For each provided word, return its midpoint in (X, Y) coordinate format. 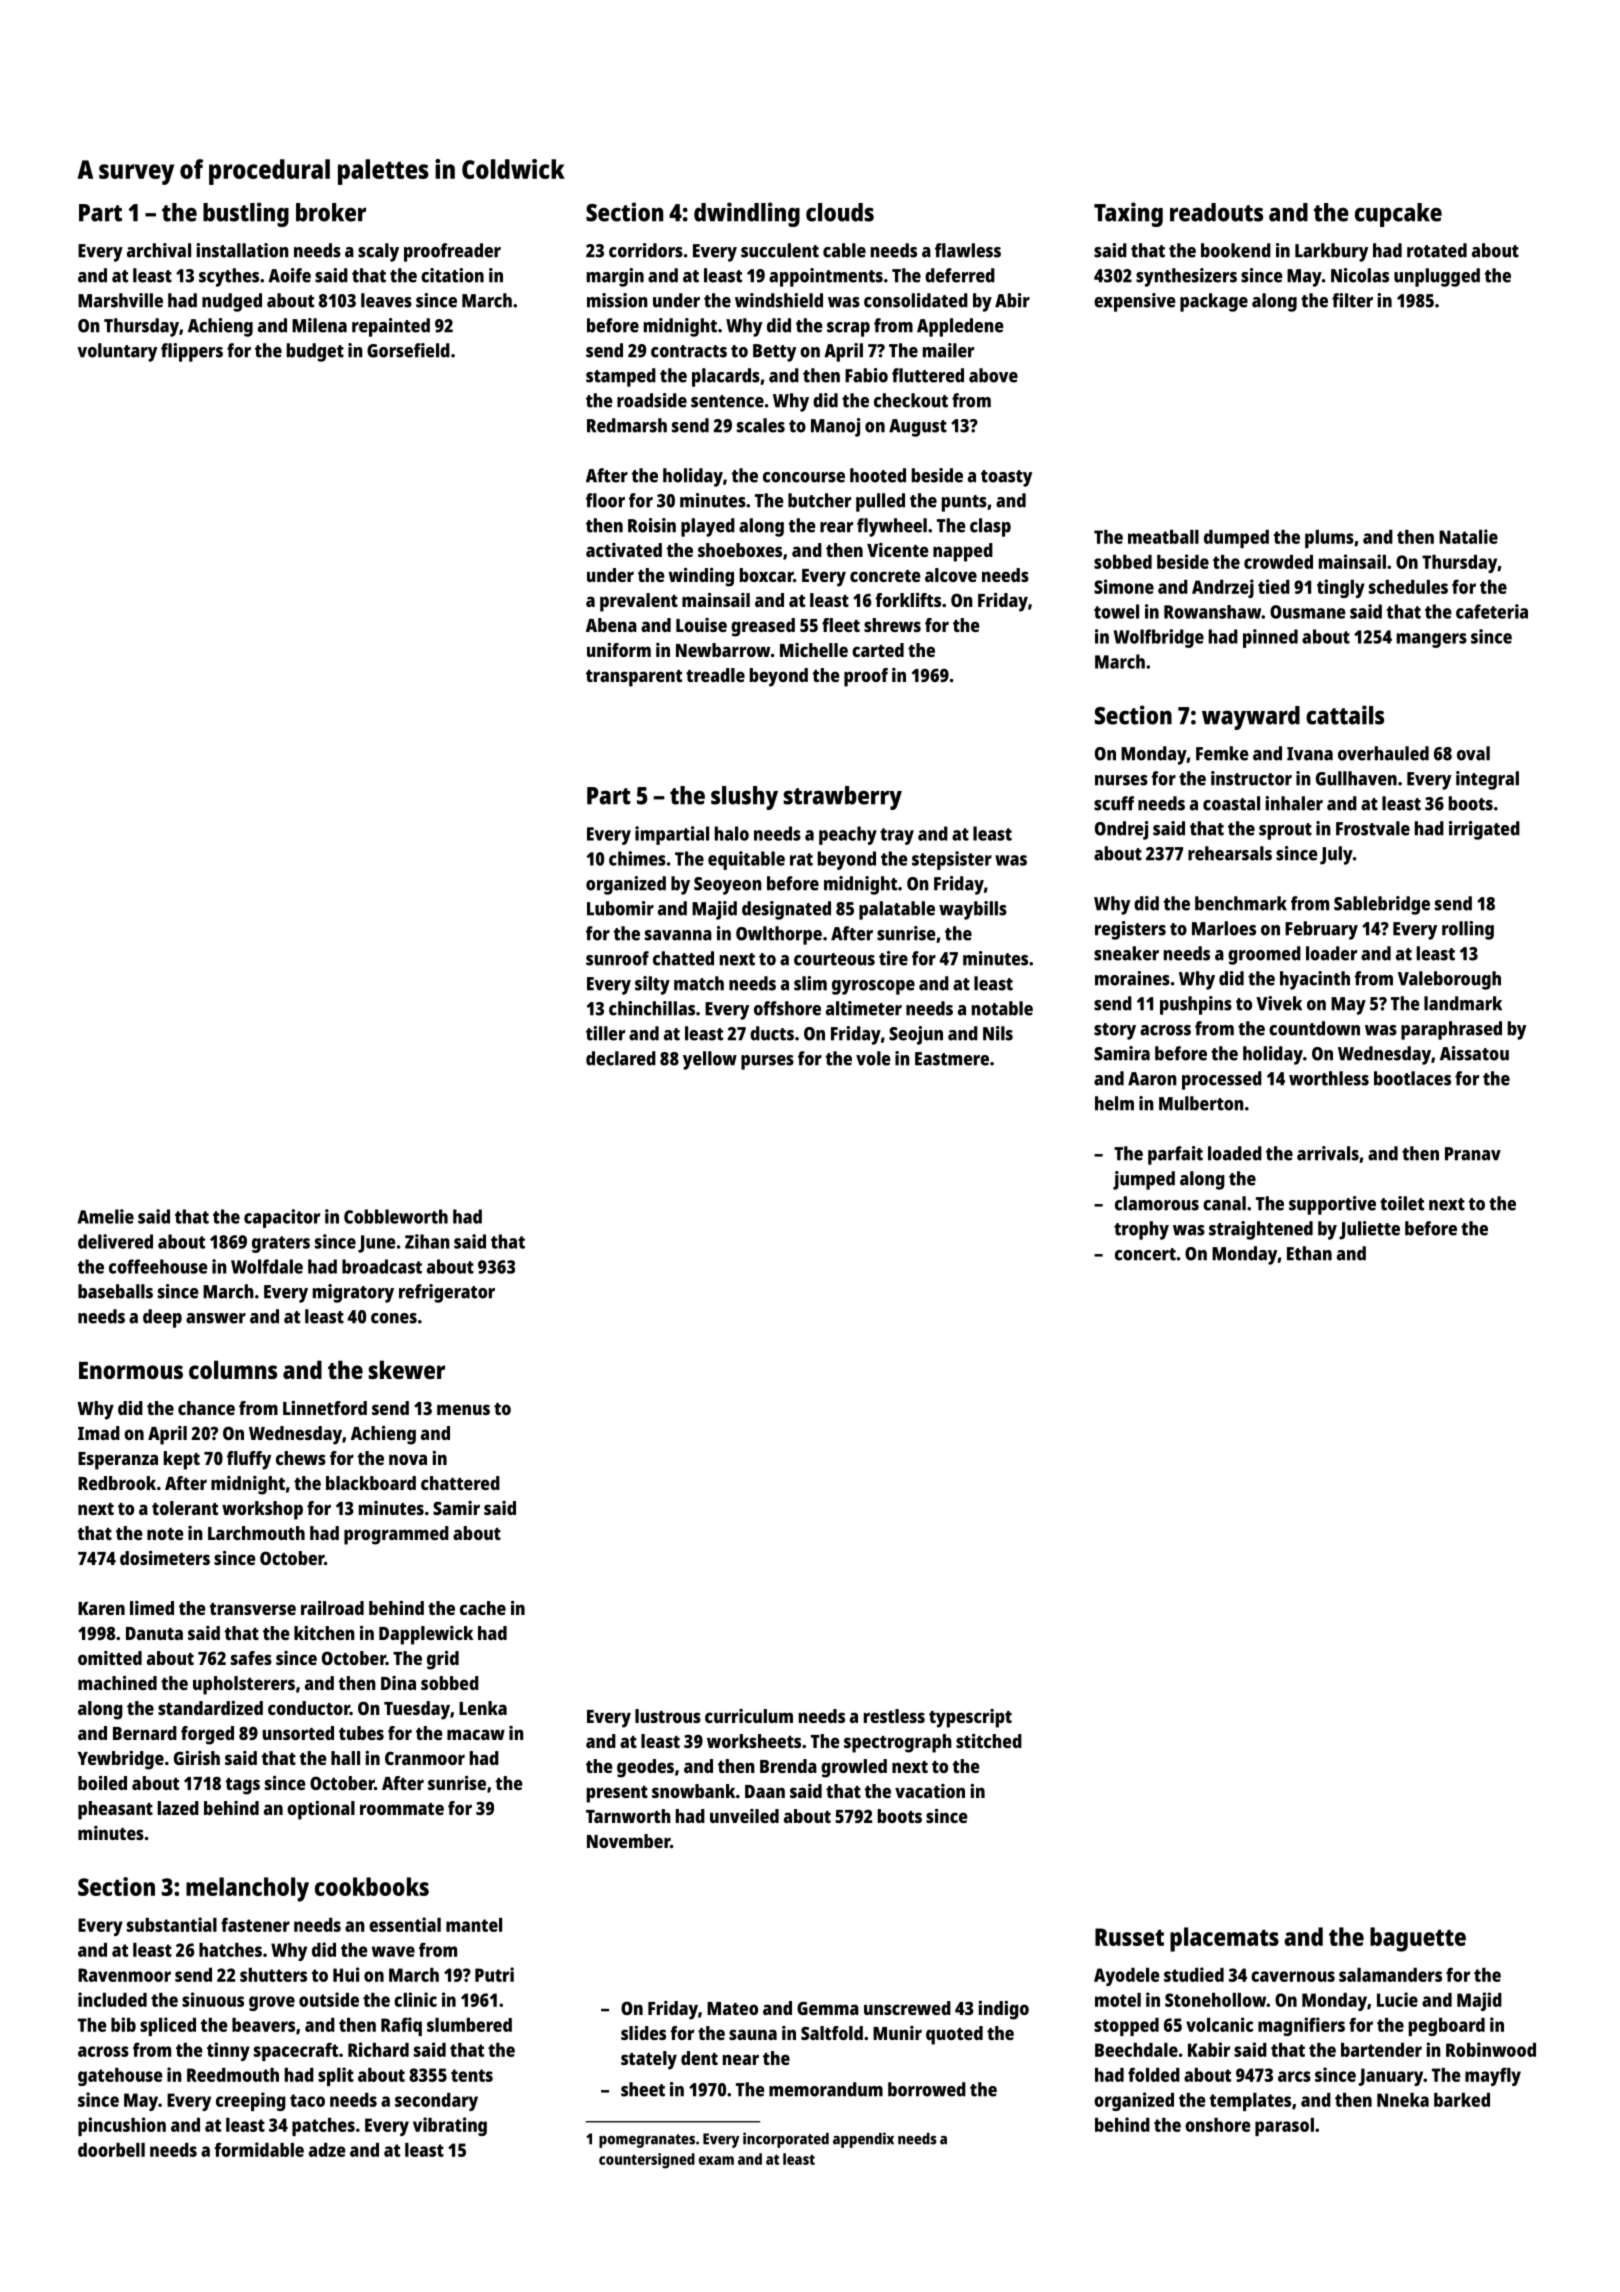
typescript (970, 1718)
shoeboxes (740, 550)
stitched (989, 1741)
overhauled (1383, 753)
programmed (396, 1535)
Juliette (1369, 1230)
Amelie (106, 1216)
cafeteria (1492, 611)
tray (897, 836)
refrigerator (447, 1293)
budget (315, 352)
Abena (611, 625)
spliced (168, 2026)
